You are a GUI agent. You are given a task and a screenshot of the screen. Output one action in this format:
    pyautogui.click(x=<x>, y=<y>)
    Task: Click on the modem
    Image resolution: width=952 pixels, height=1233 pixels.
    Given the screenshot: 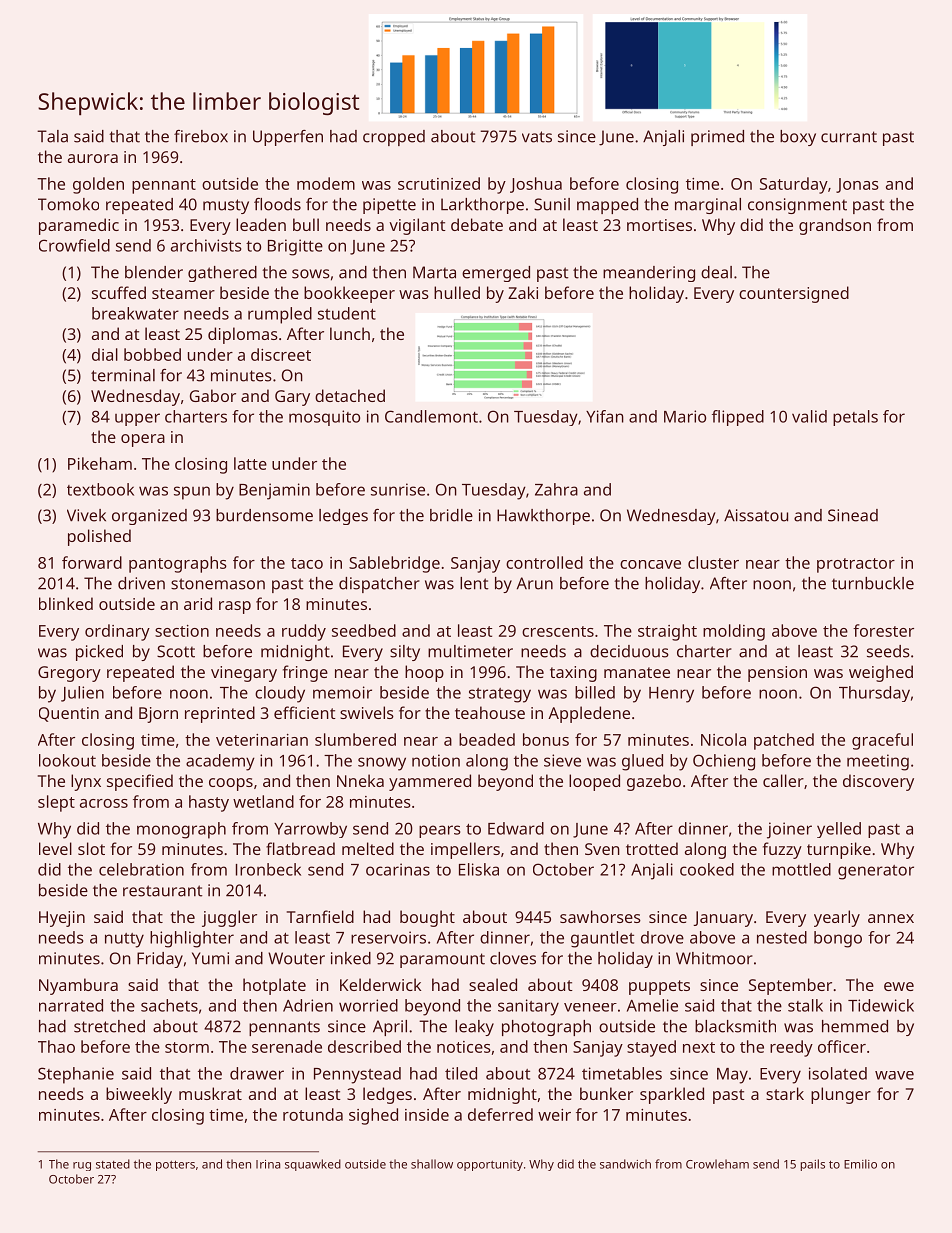 What is the action you would take?
    pyautogui.click(x=326, y=183)
